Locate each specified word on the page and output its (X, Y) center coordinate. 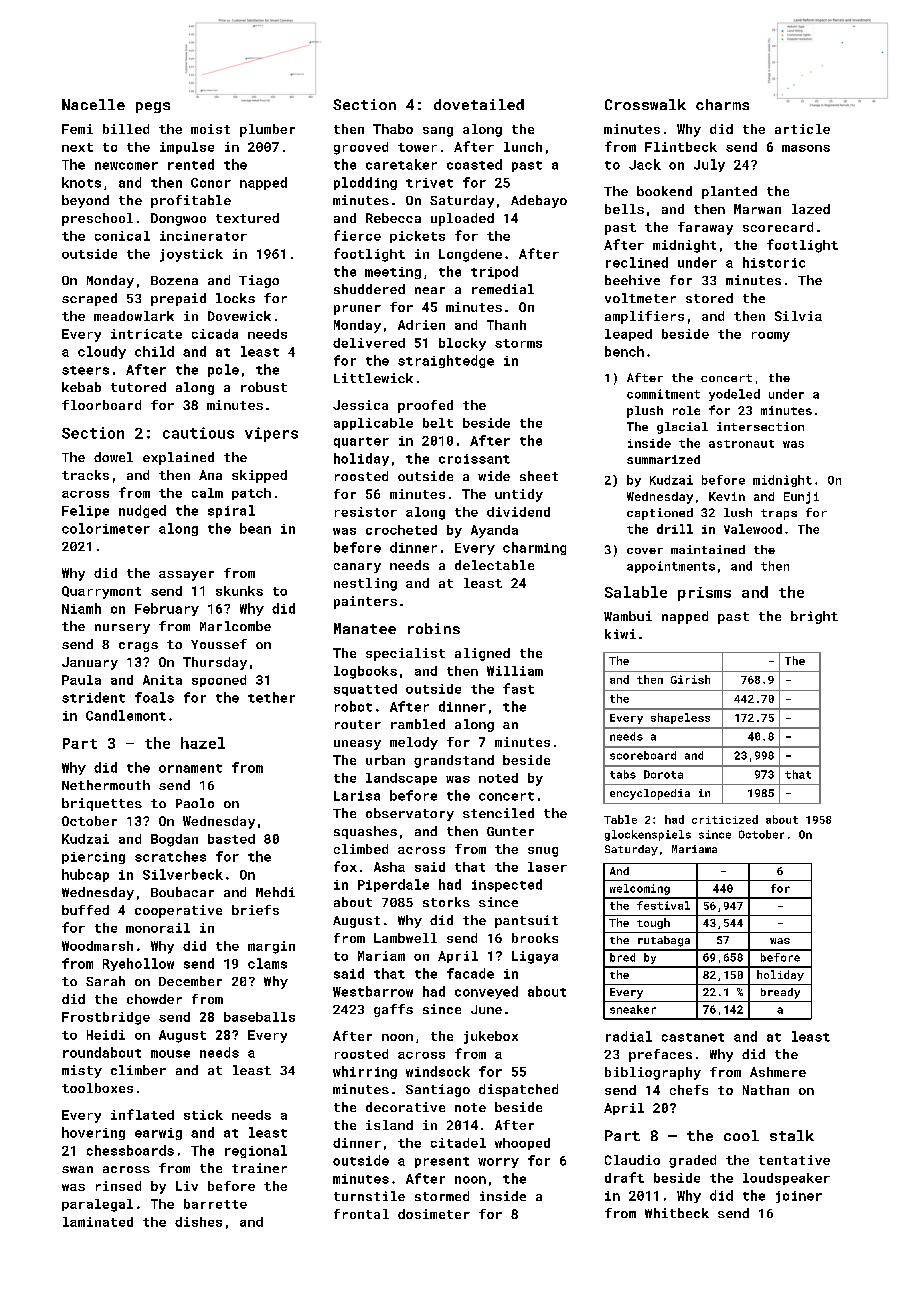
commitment (663, 394)
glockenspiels (648, 835)
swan (77, 1169)
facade (470, 973)
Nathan (766, 1090)
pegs (153, 107)
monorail (158, 928)
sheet (539, 476)
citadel (458, 1143)
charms (722, 104)
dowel (113, 457)
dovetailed (479, 104)
